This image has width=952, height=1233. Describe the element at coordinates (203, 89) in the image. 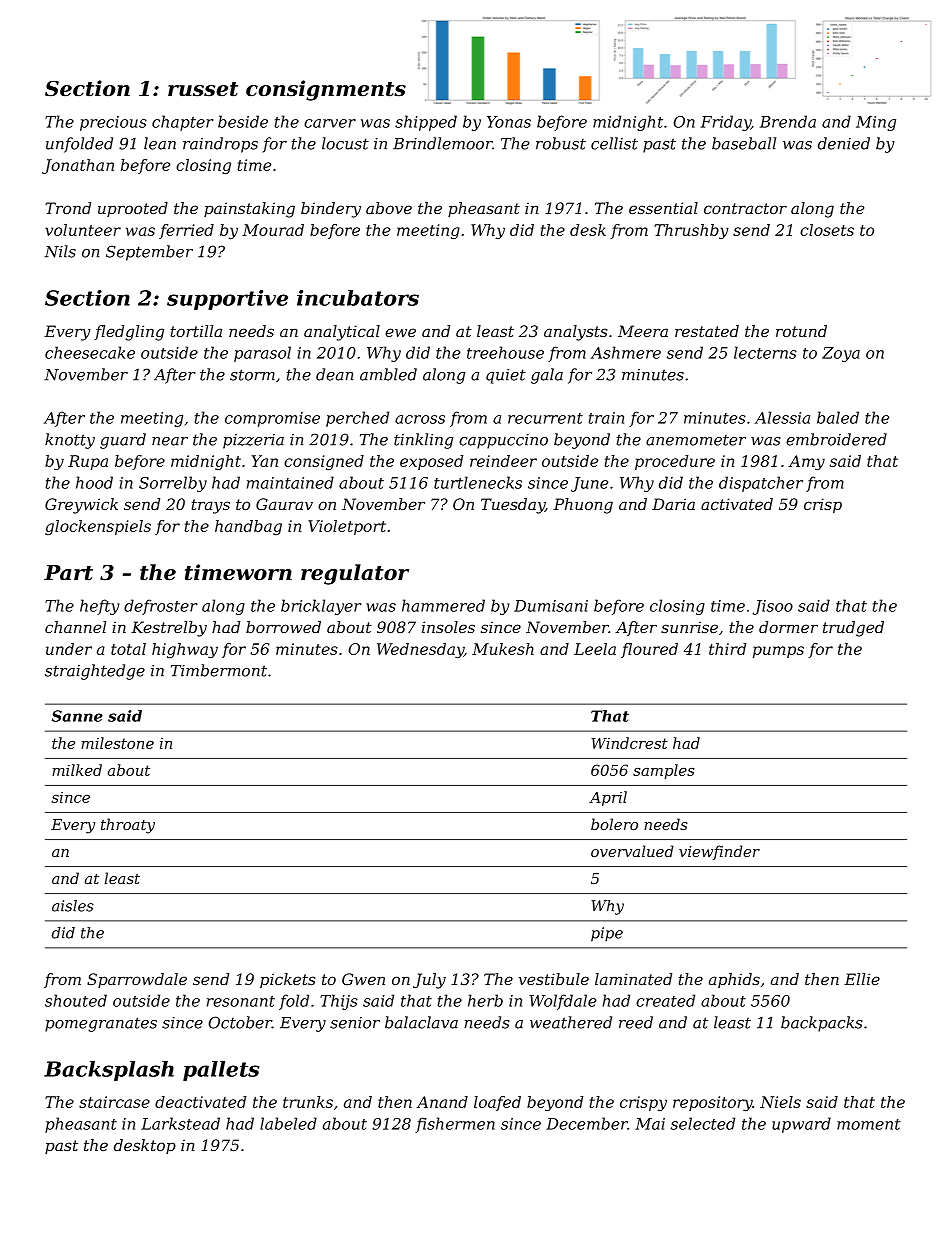

I see `russet` at that location.
